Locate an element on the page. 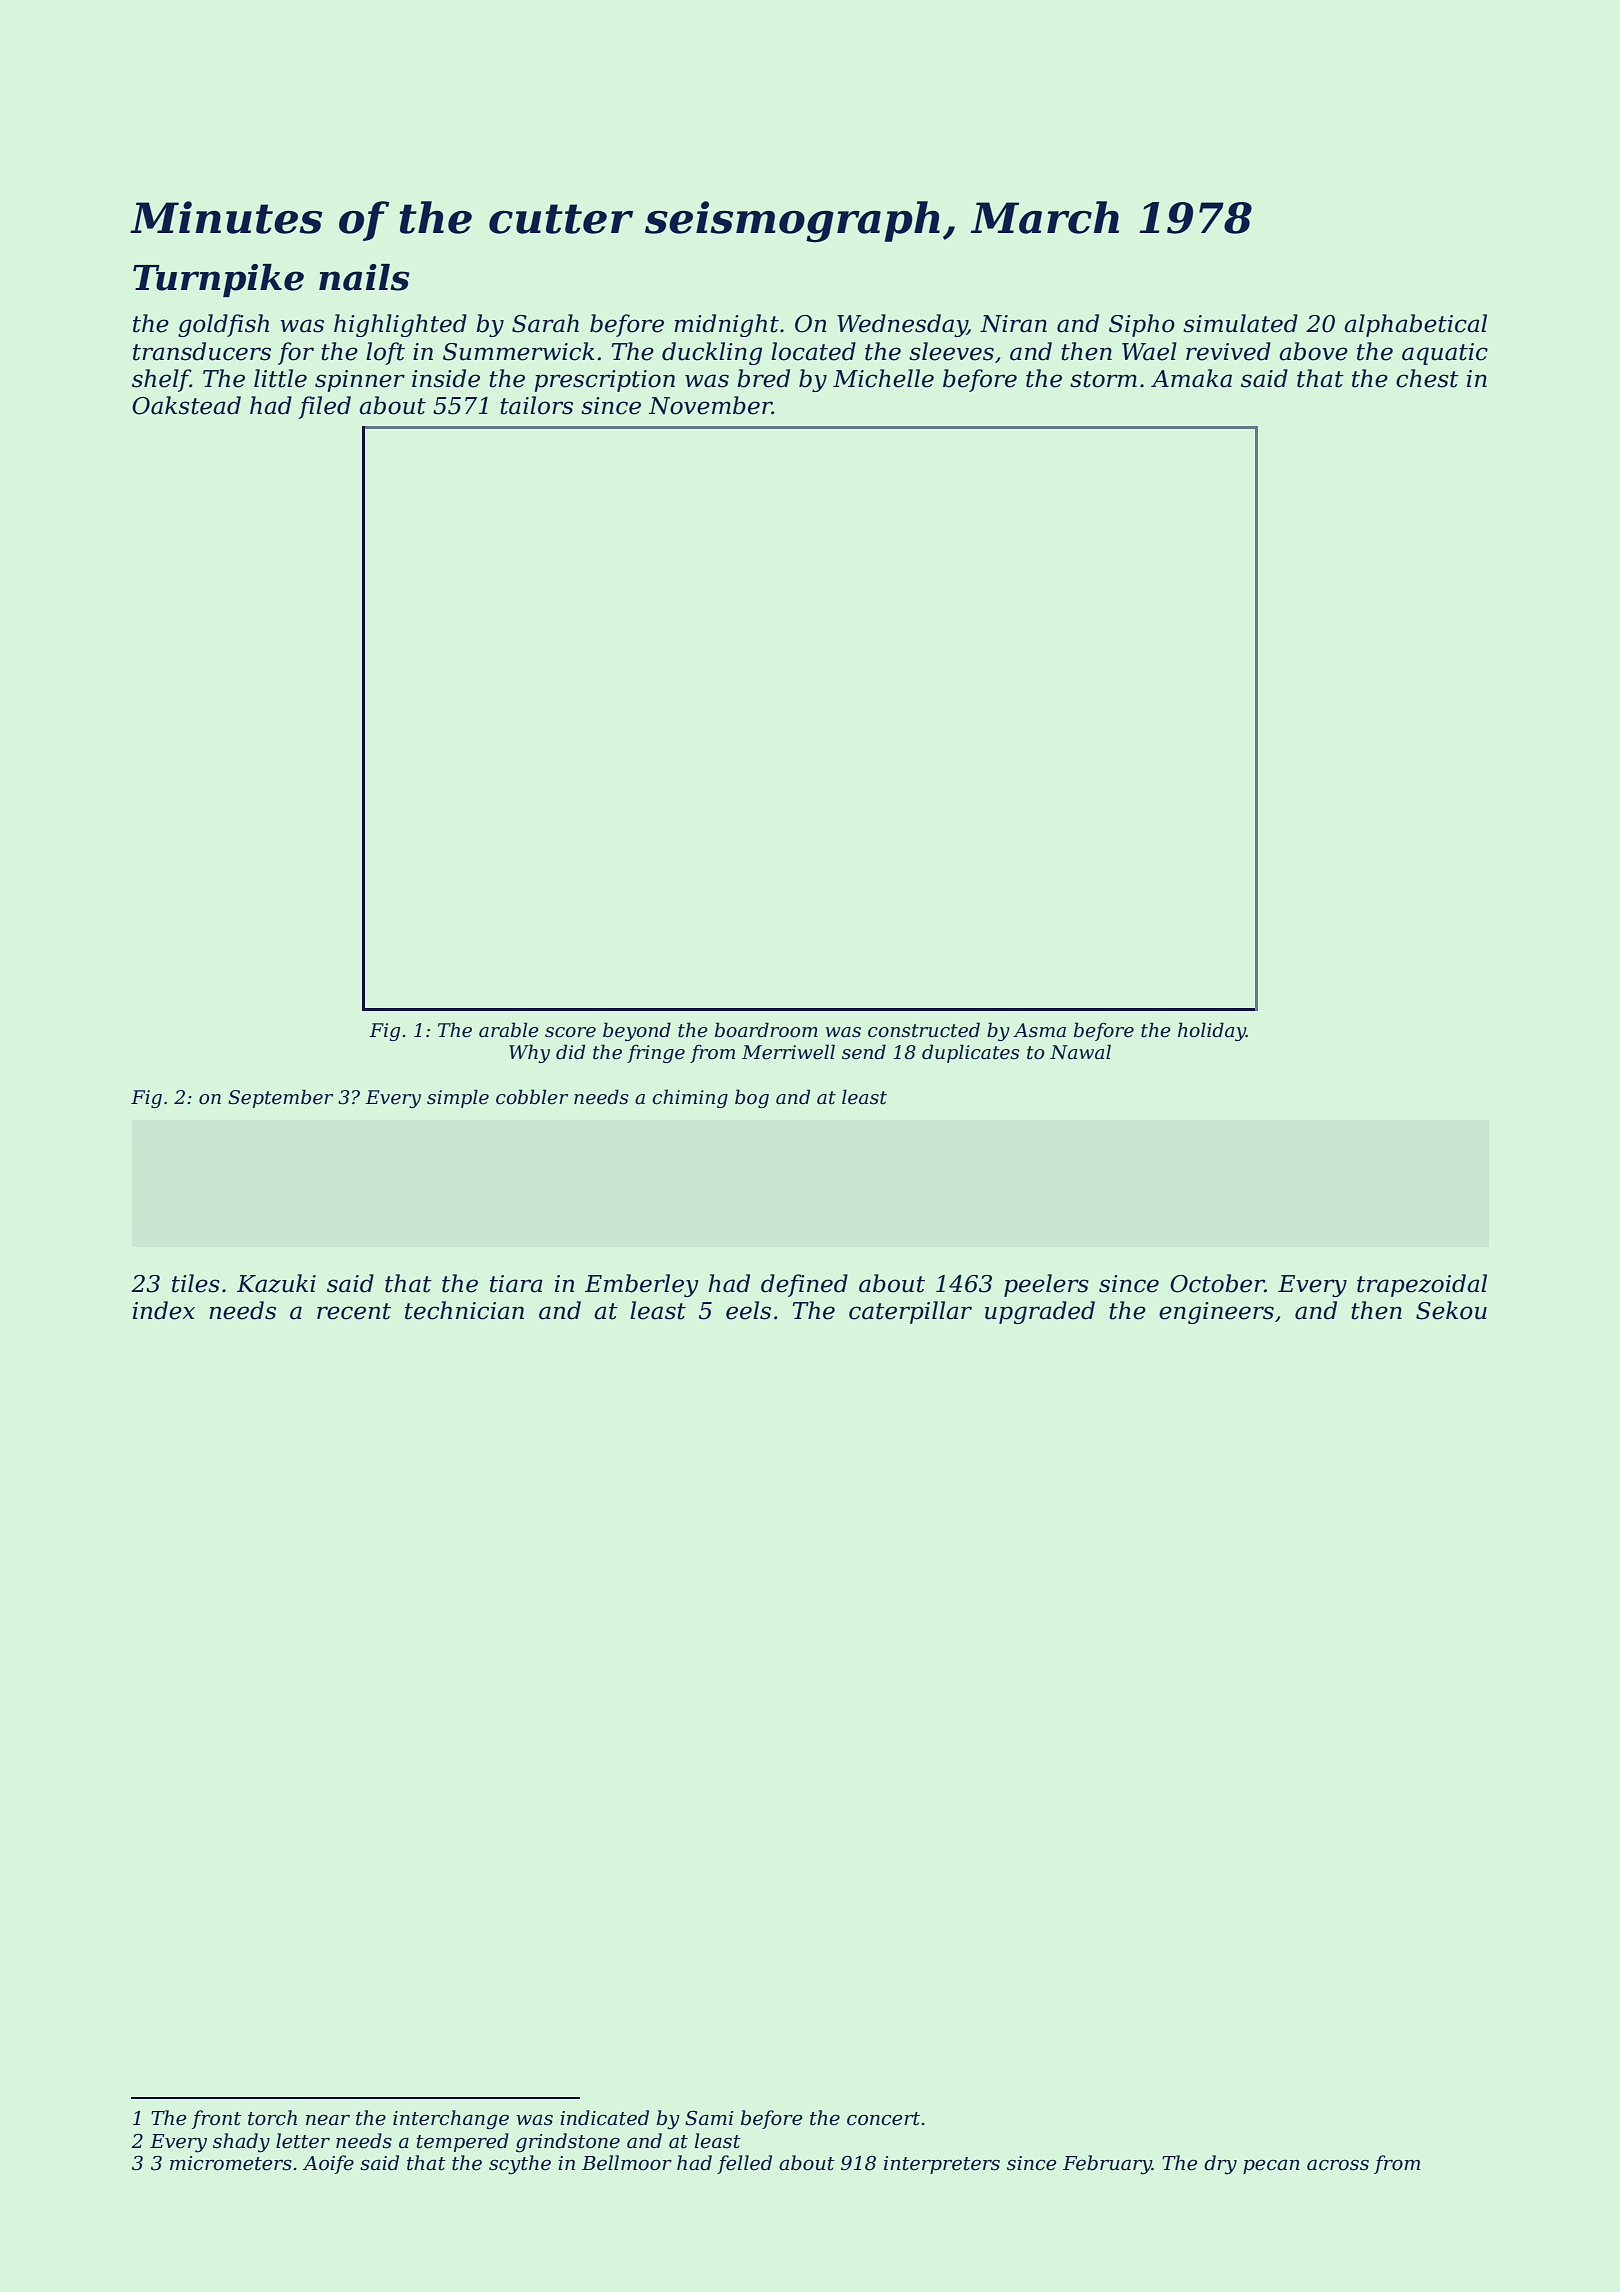  constructed is located at coordinates (924, 1030).
